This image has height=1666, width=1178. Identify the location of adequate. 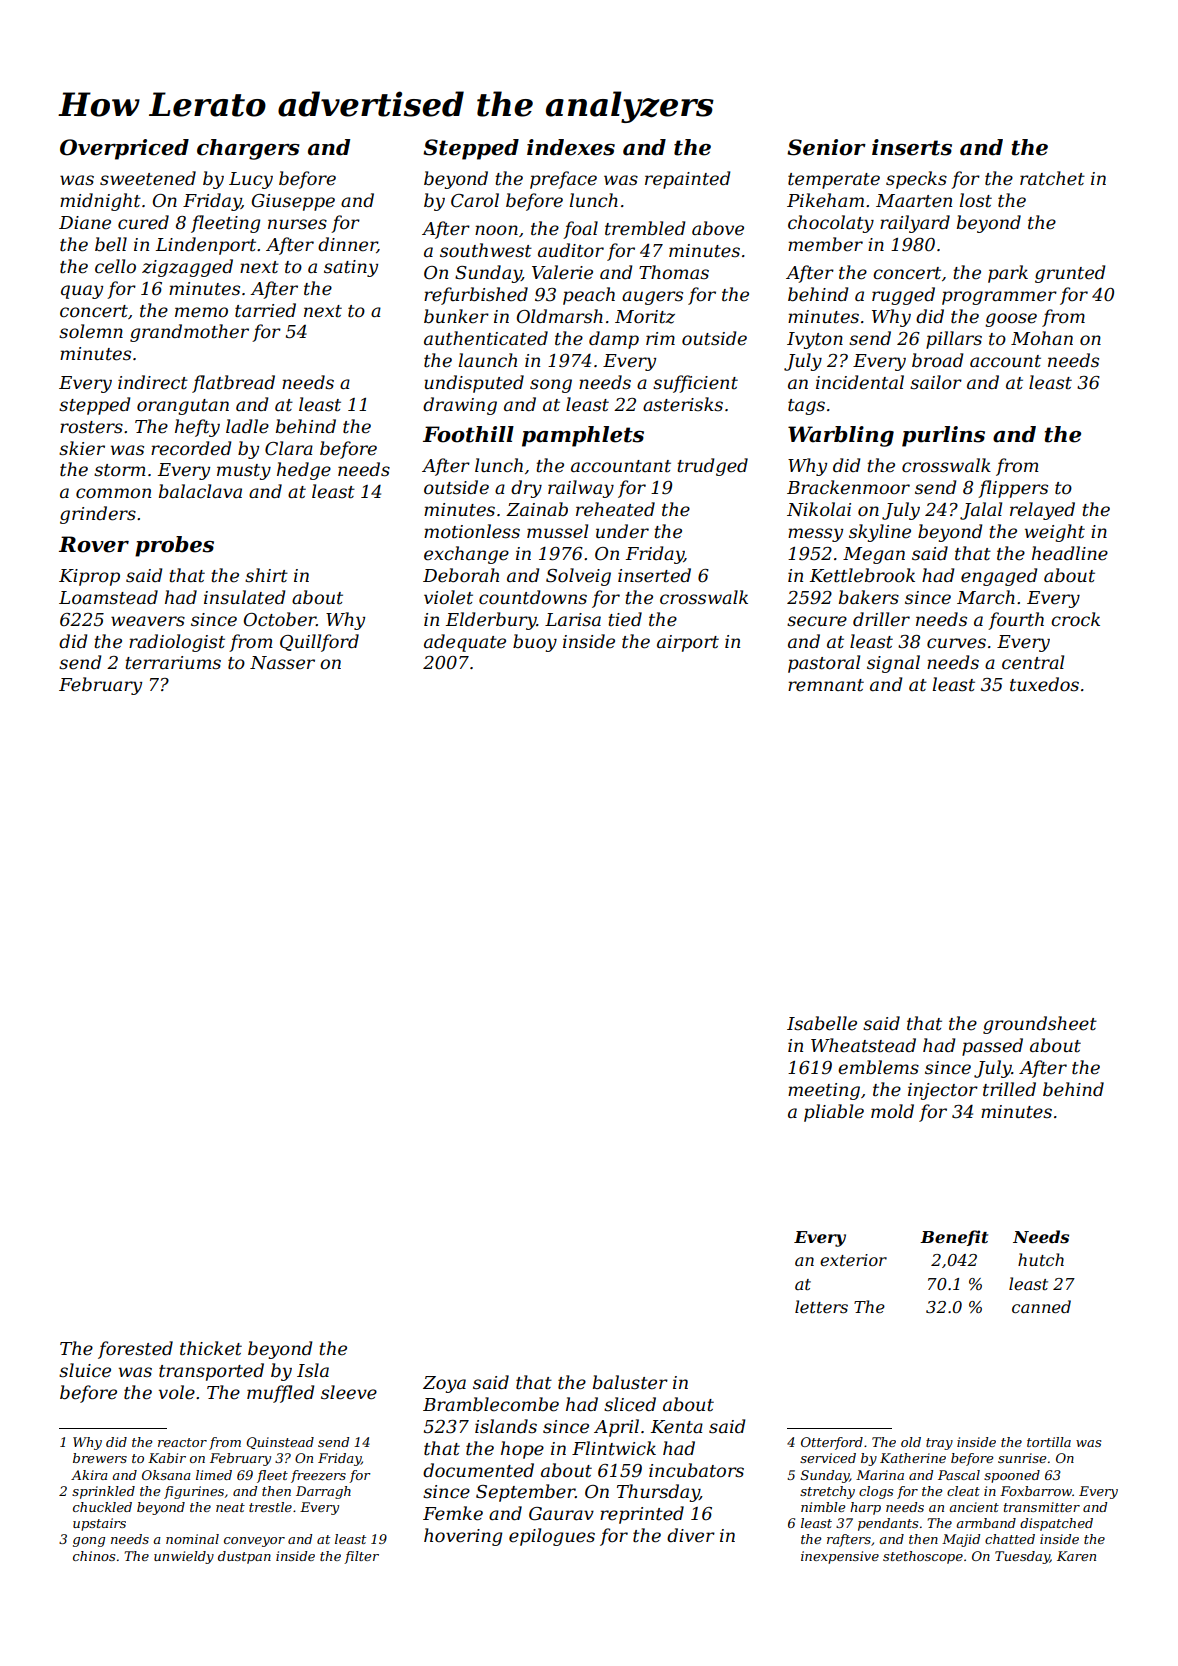
(465, 643).
